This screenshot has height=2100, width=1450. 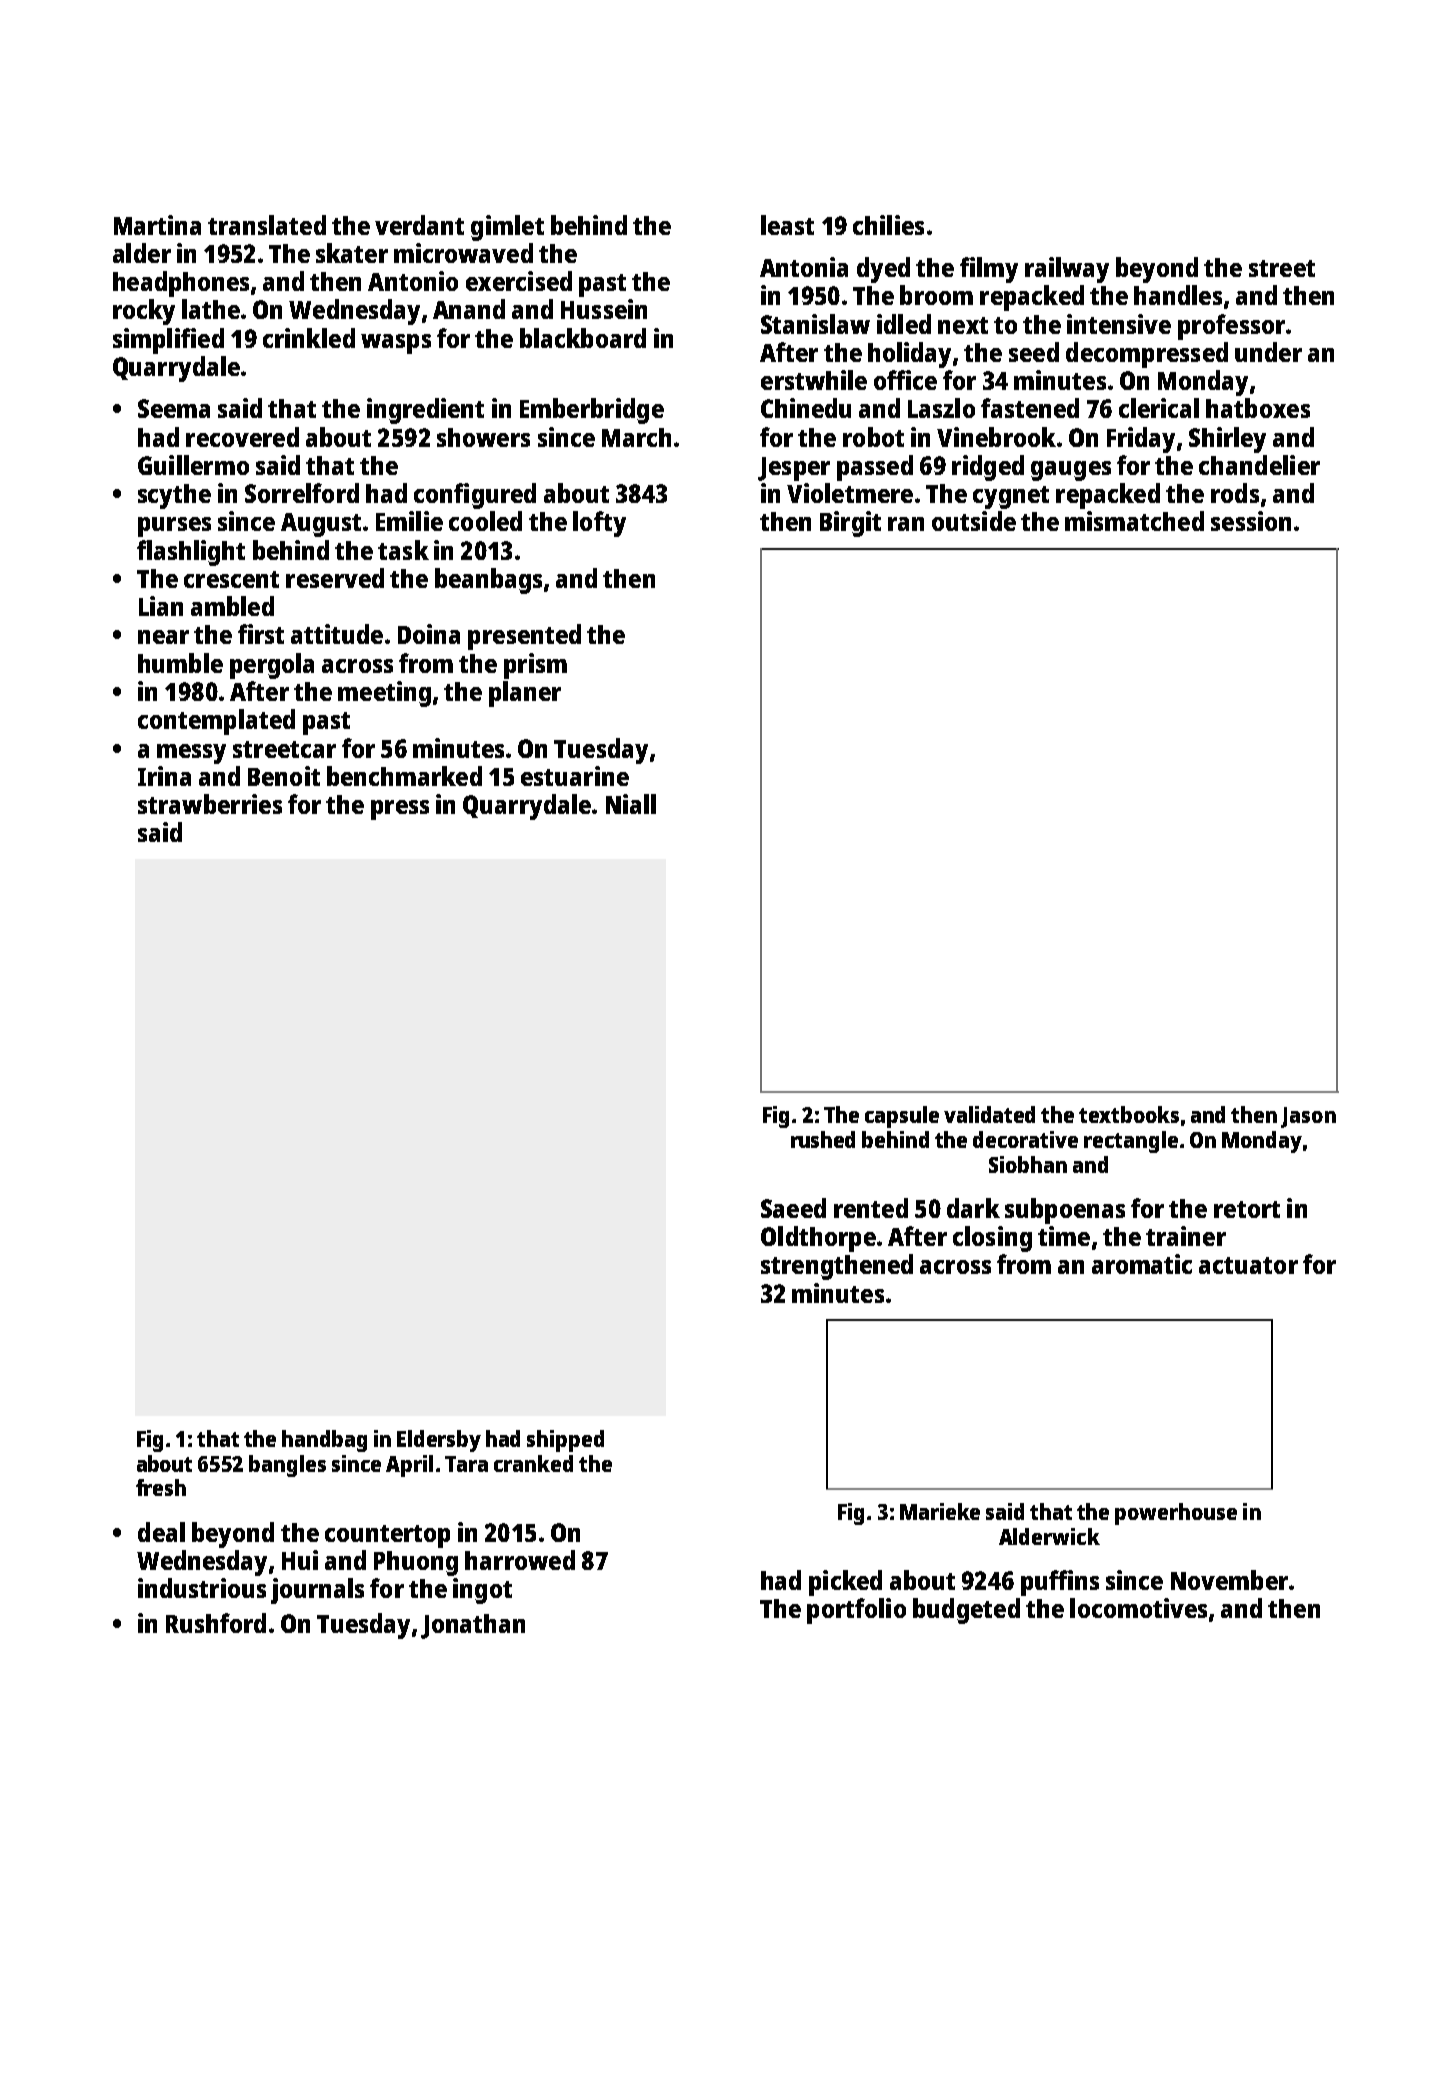 What do you see at coordinates (636, 437) in the screenshot?
I see `March` at bounding box center [636, 437].
